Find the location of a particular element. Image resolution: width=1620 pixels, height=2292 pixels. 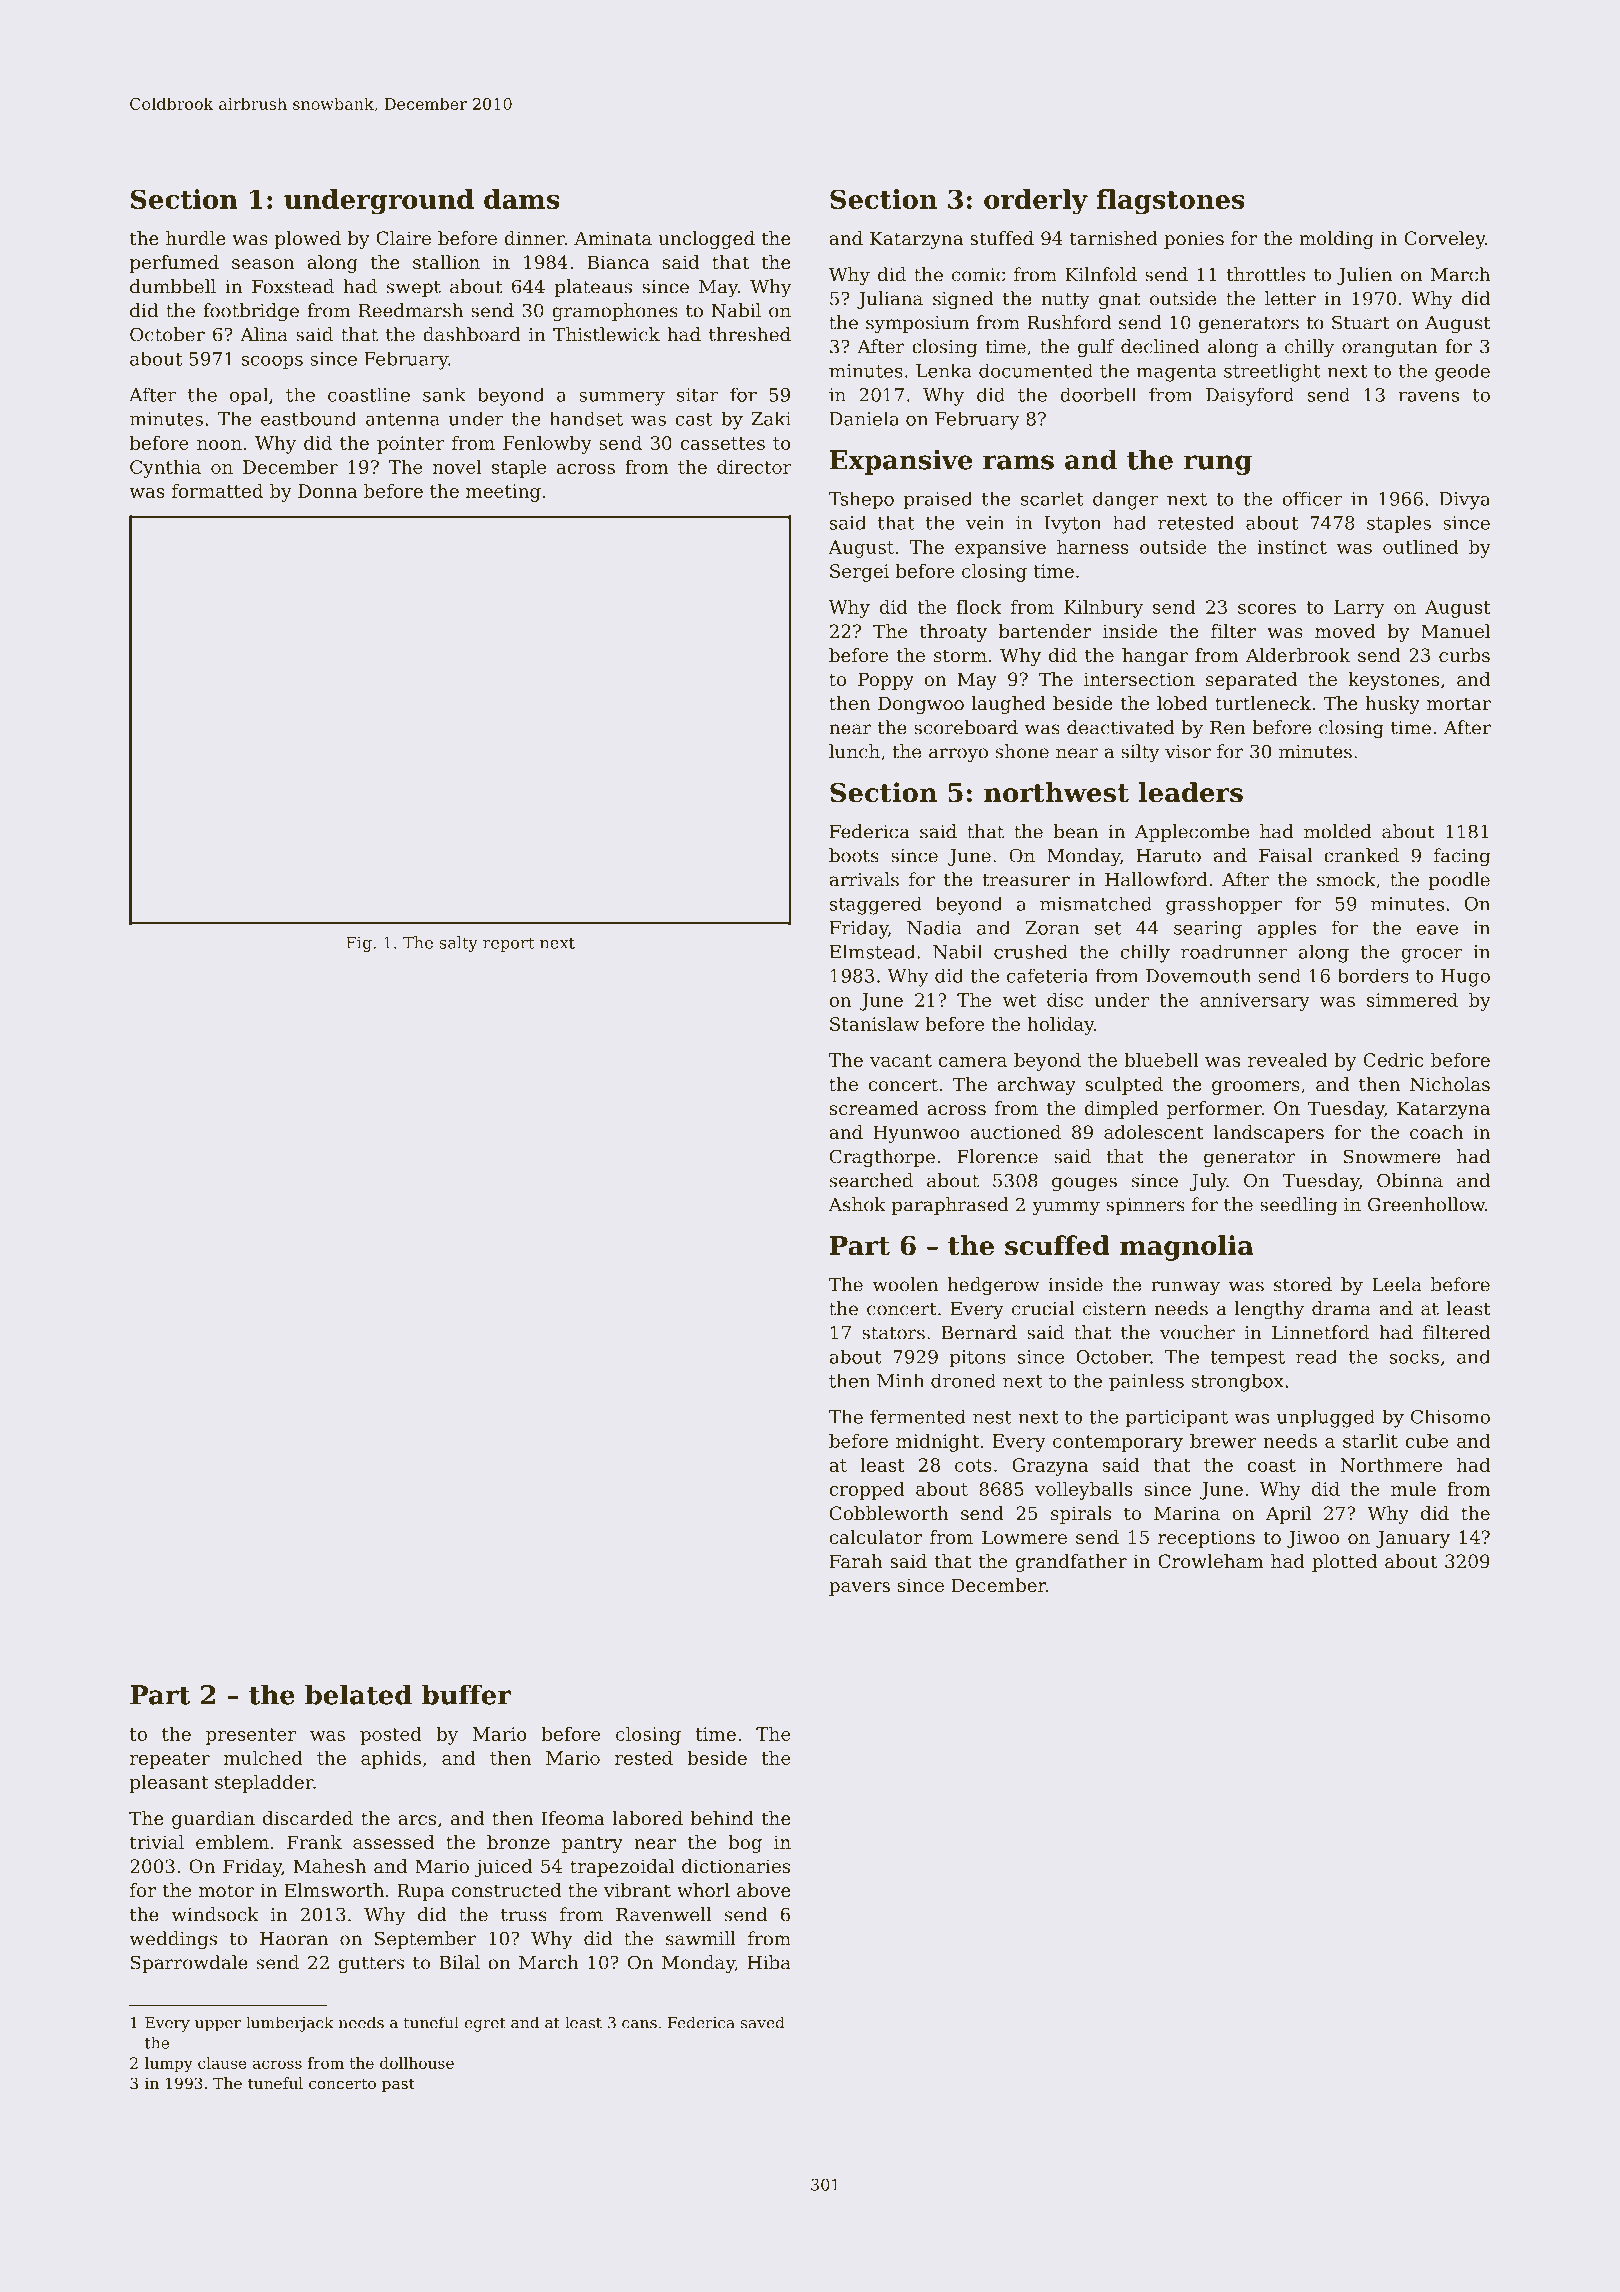

Fig is located at coordinates (359, 944).
